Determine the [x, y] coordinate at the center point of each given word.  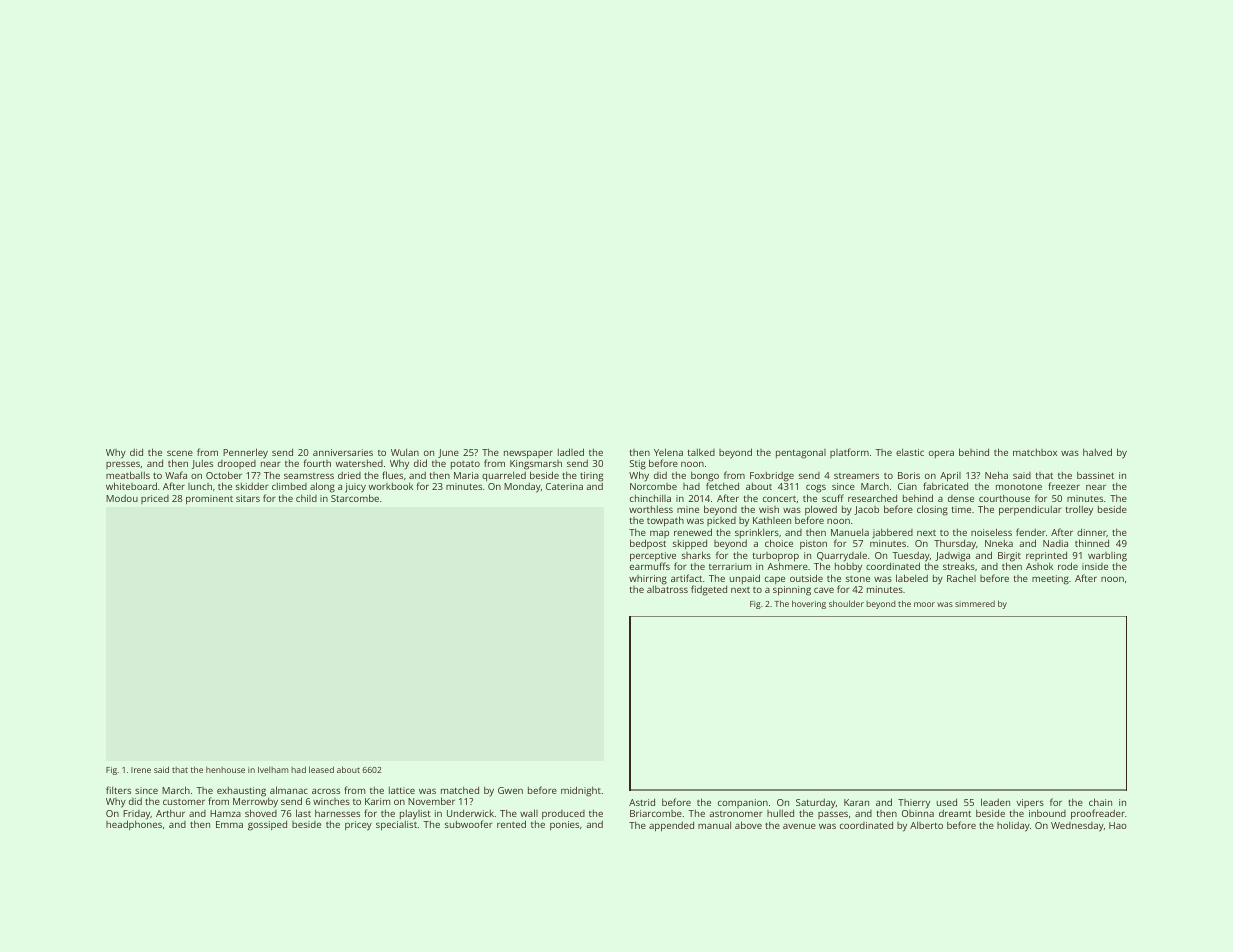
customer [184, 802]
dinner [1092, 532]
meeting [1050, 580]
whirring [648, 580]
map [659, 534]
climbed [289, 486]
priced [155, 499]
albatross [667, 589]
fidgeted [709, 590]
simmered [975, 603]
